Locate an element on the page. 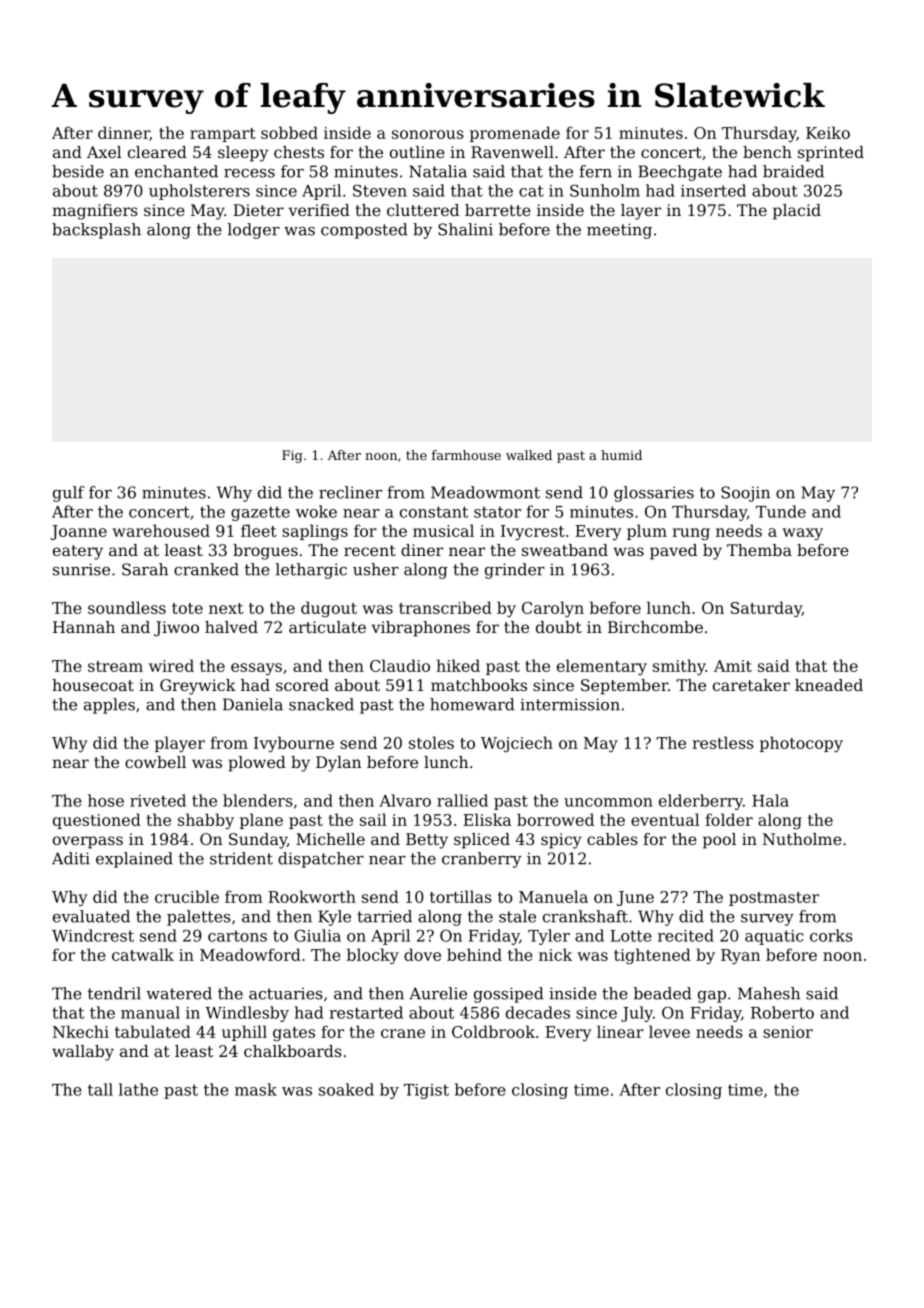 This image has width=924, height=1308. photocopy is located at coordinates (801, 744).
